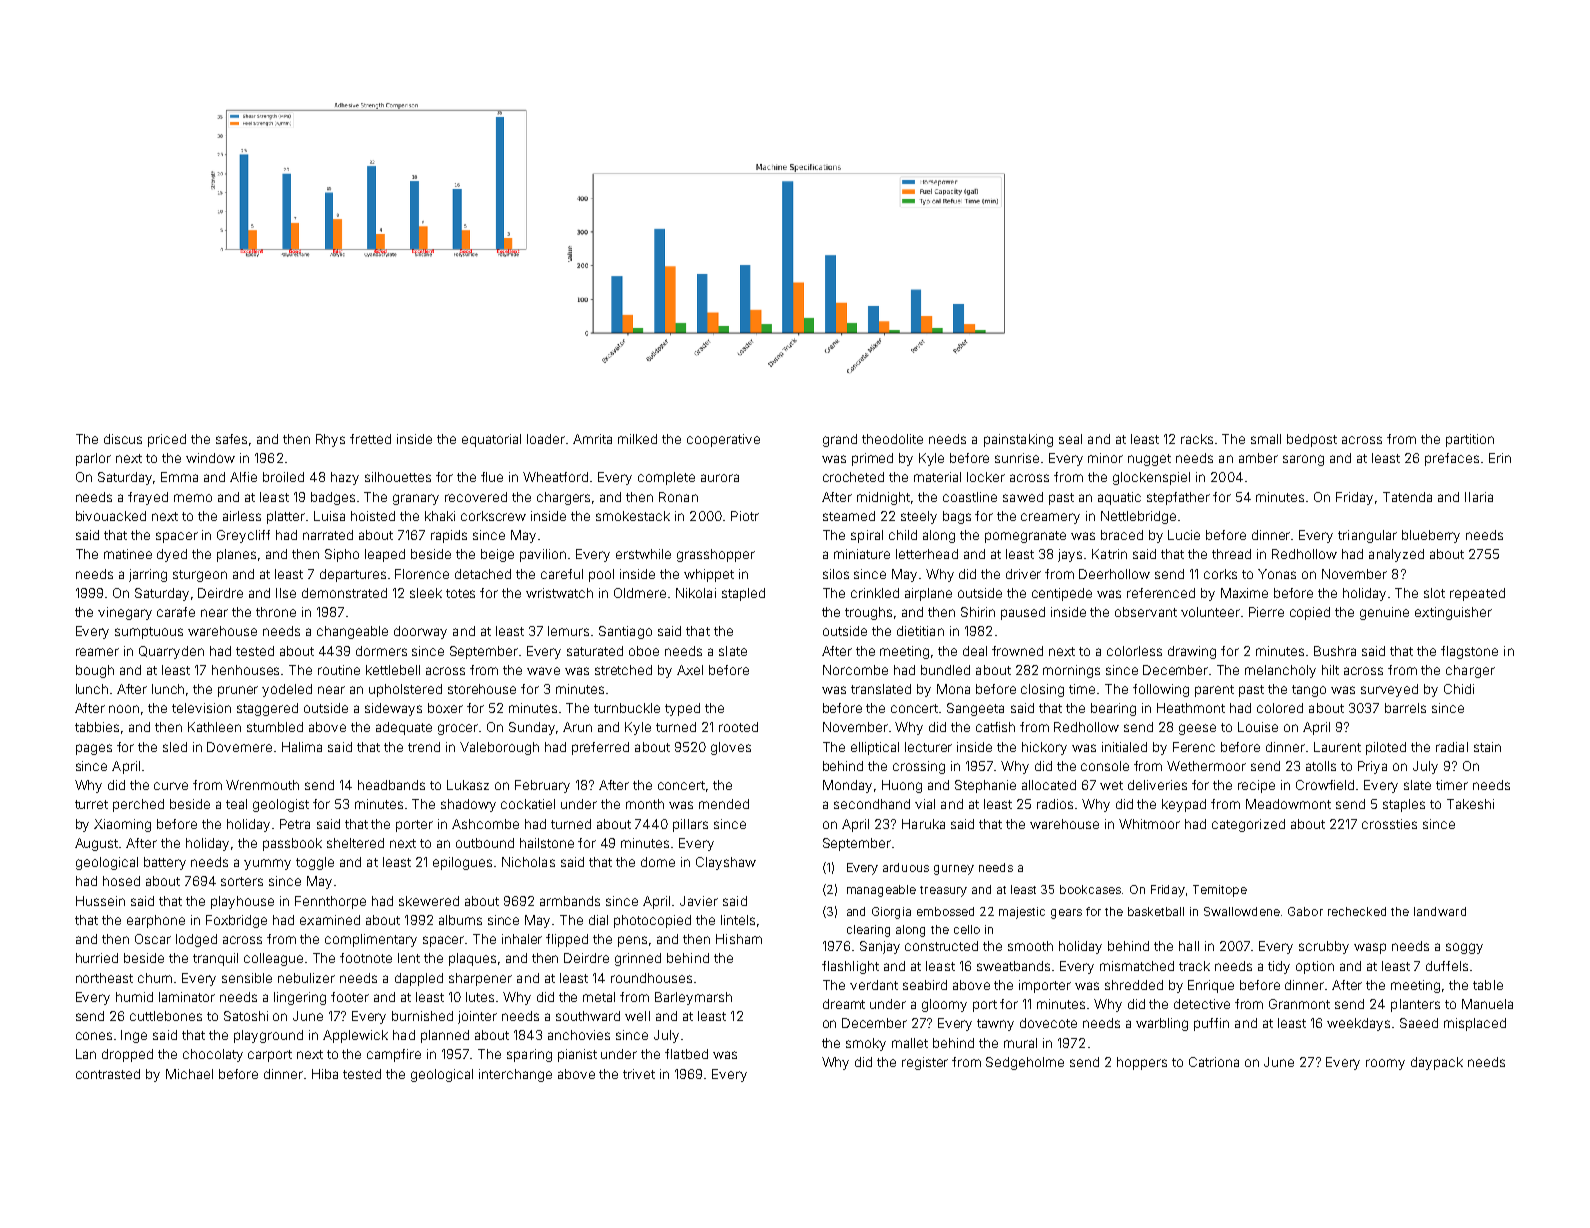 This screenshot has width=1590, height=1228. What do you see at coordinates (1266, 439) in the screenshot?
I see `small` at bounding box center [1266, 439].
